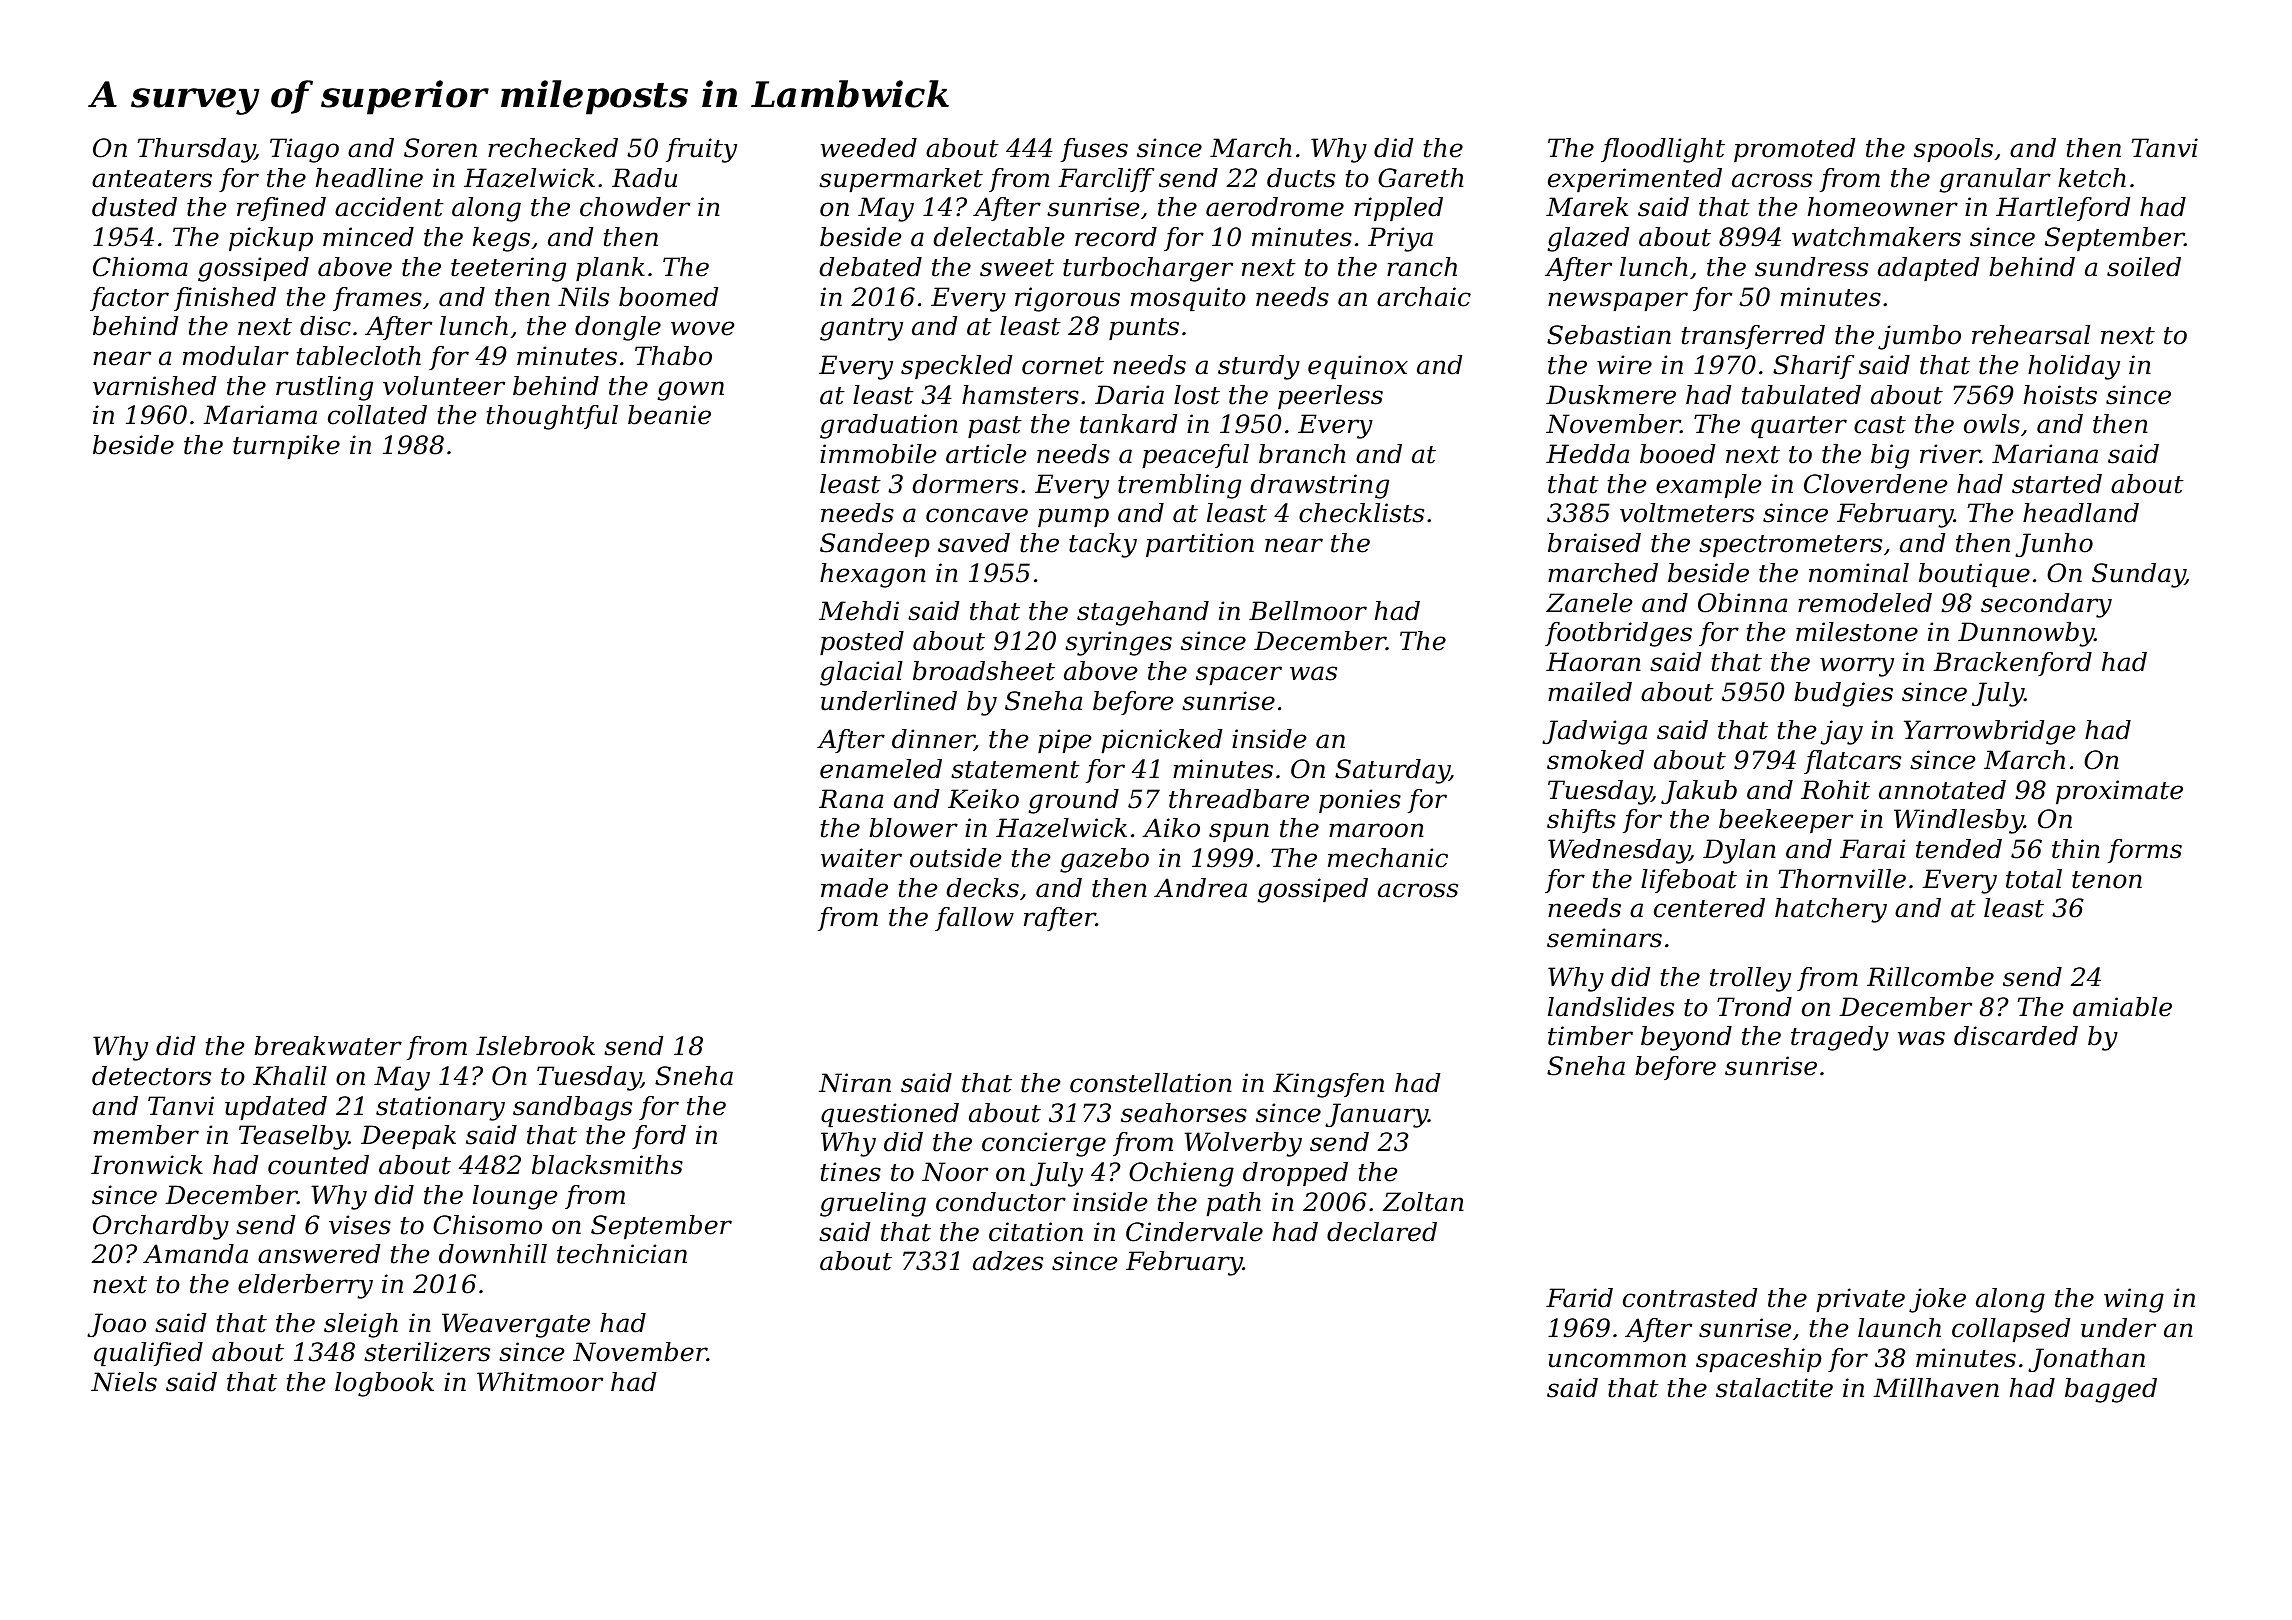  I want to click on Joao, so click(116, 1325).
